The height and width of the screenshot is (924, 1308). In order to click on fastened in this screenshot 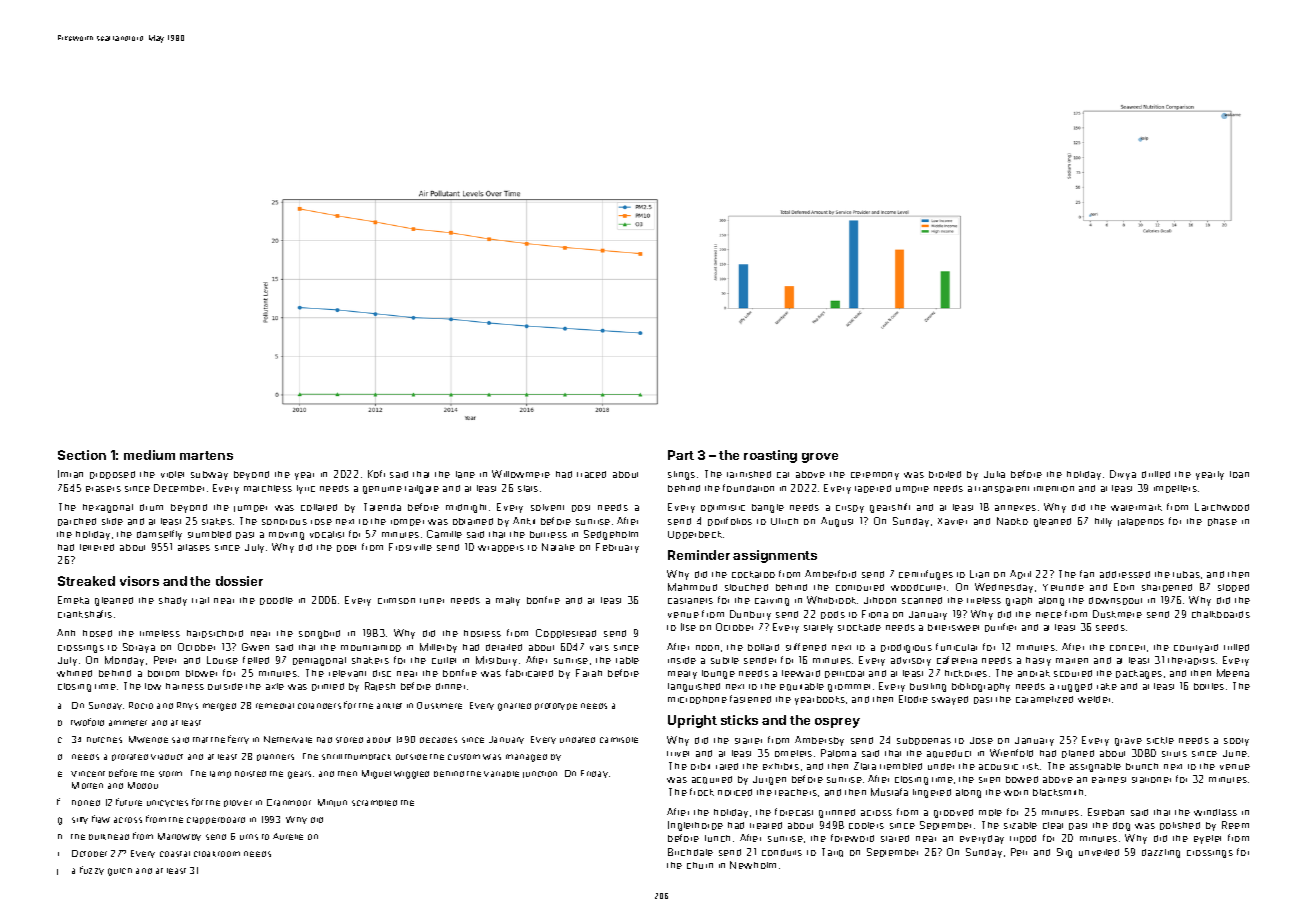, I will do `click(750, 699)`.
